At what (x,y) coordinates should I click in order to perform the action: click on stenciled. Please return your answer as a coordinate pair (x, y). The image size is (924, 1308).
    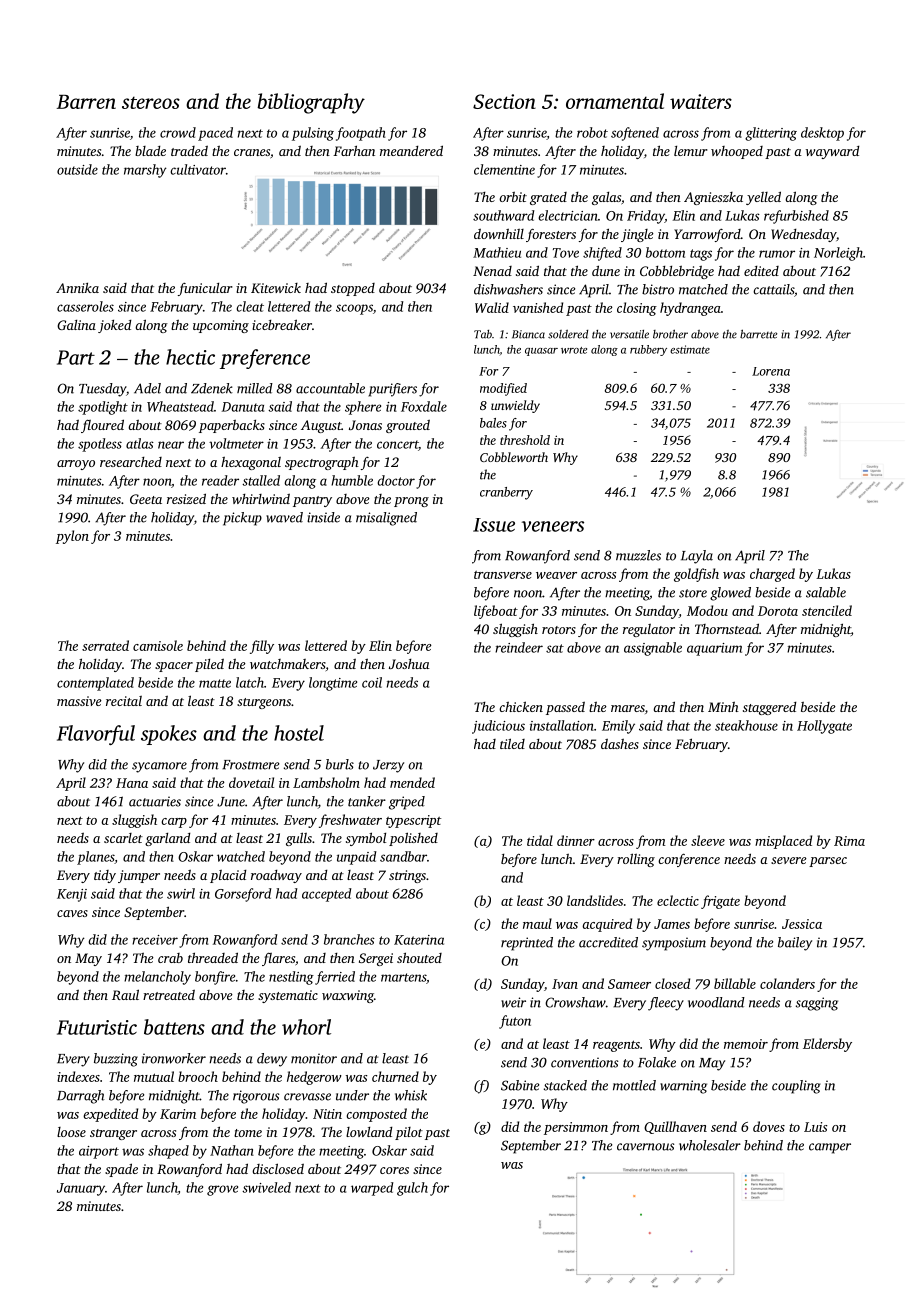
    Looking at the image, I should click on (827, 610).
